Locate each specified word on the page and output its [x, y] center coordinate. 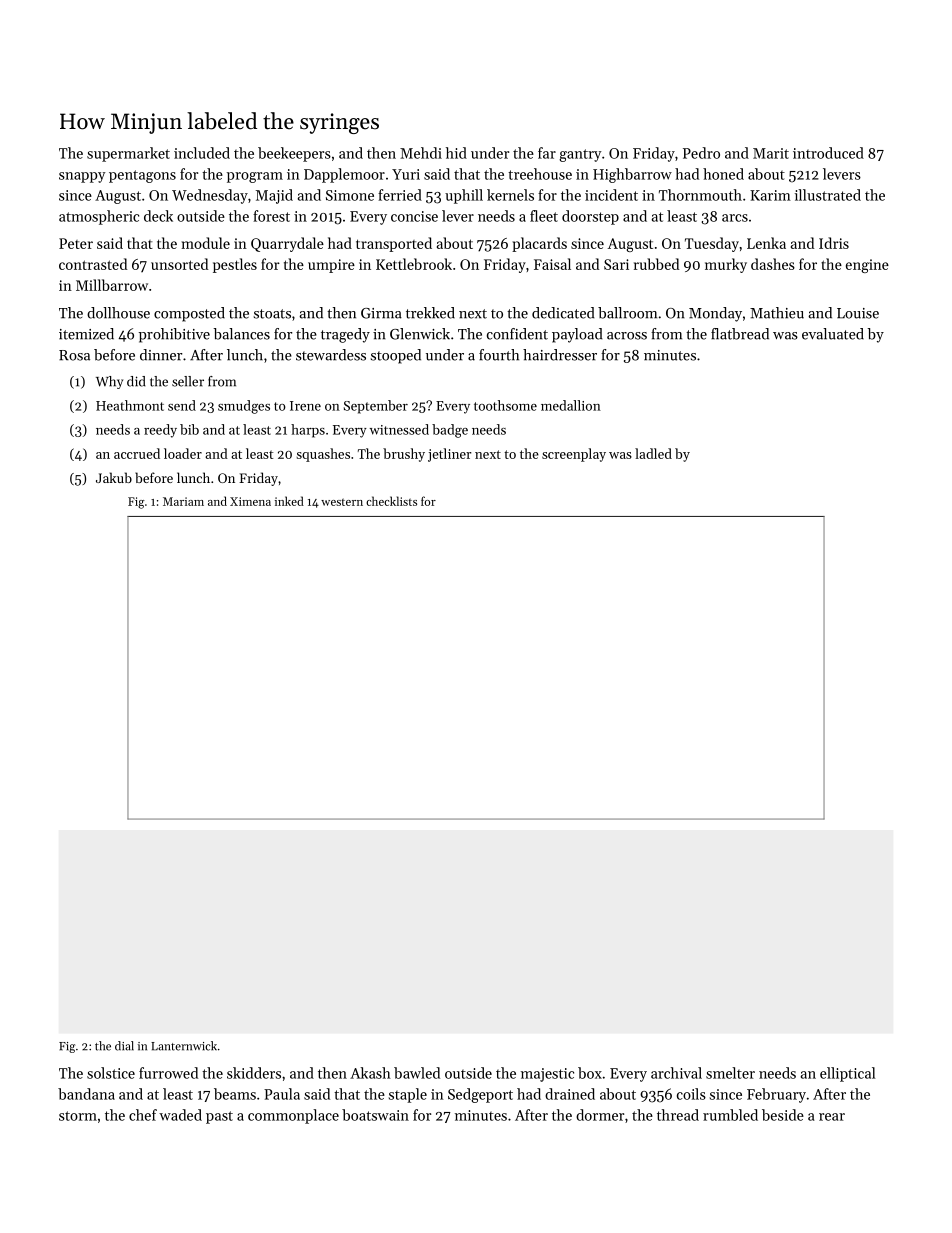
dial [124, 1046]
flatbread [740, 334]
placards [539, 244]
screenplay [574, 455]
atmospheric [99, 217]
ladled [653, 453]
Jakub [114, 477]
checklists [391, 501]
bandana [86, 1094]
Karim [770, 195]
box [590, 1073]
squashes [323, 455]
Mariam [183, 501]
